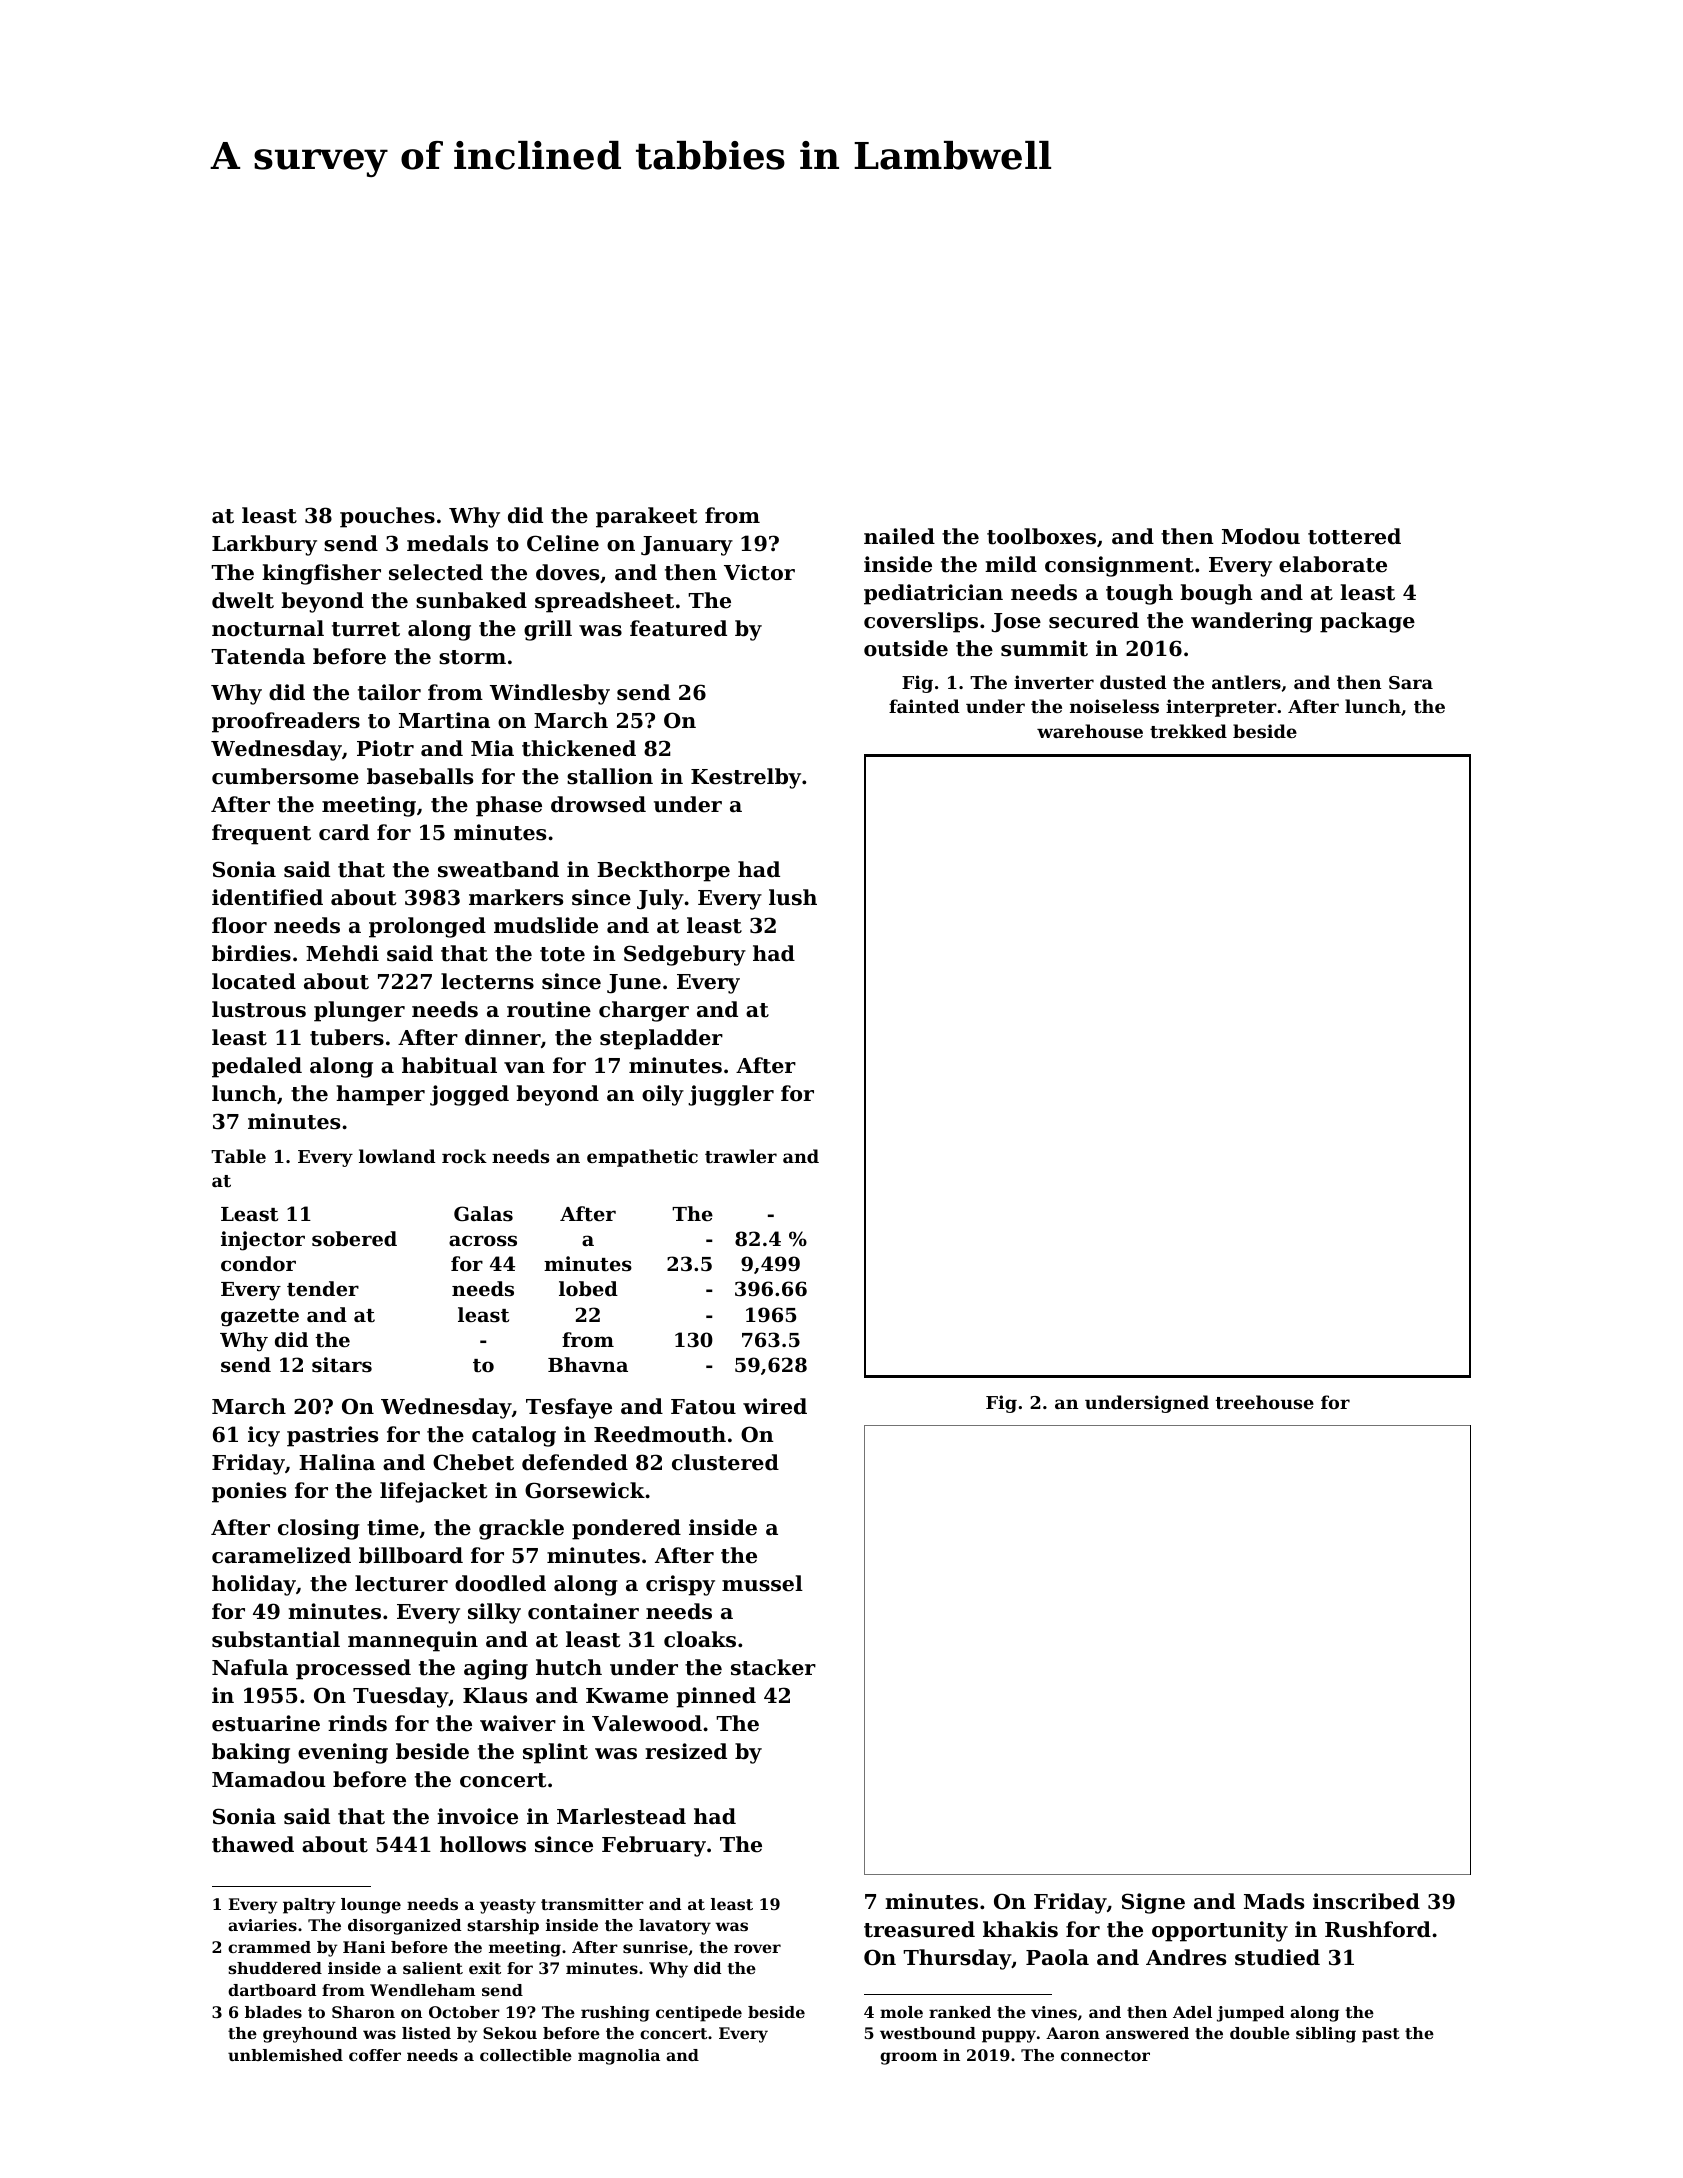  I want to click on clustered, so click(725, 1462).
